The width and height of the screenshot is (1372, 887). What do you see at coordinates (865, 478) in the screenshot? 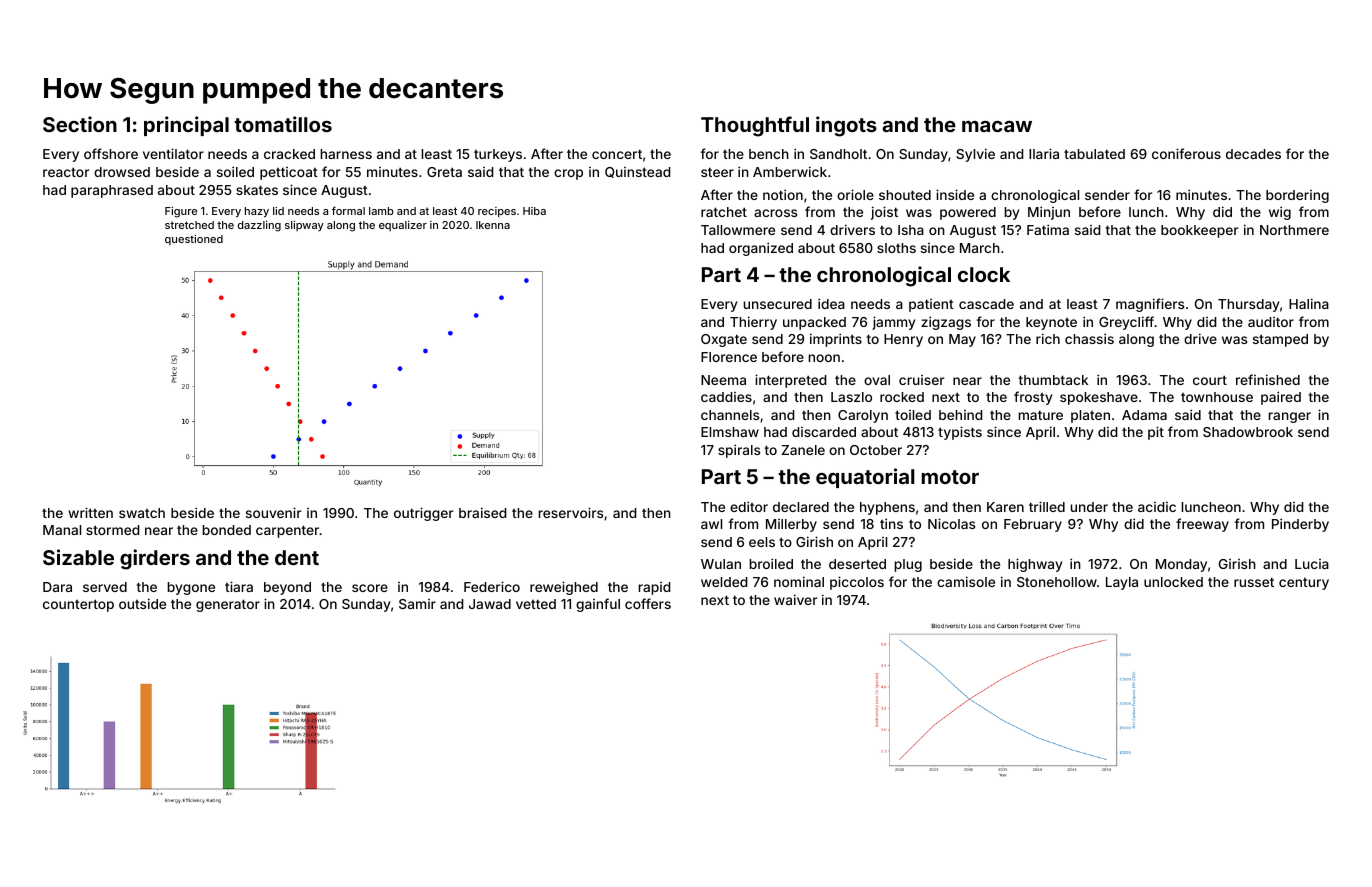
I see `equatorial` at bounding box center [865, 478].
